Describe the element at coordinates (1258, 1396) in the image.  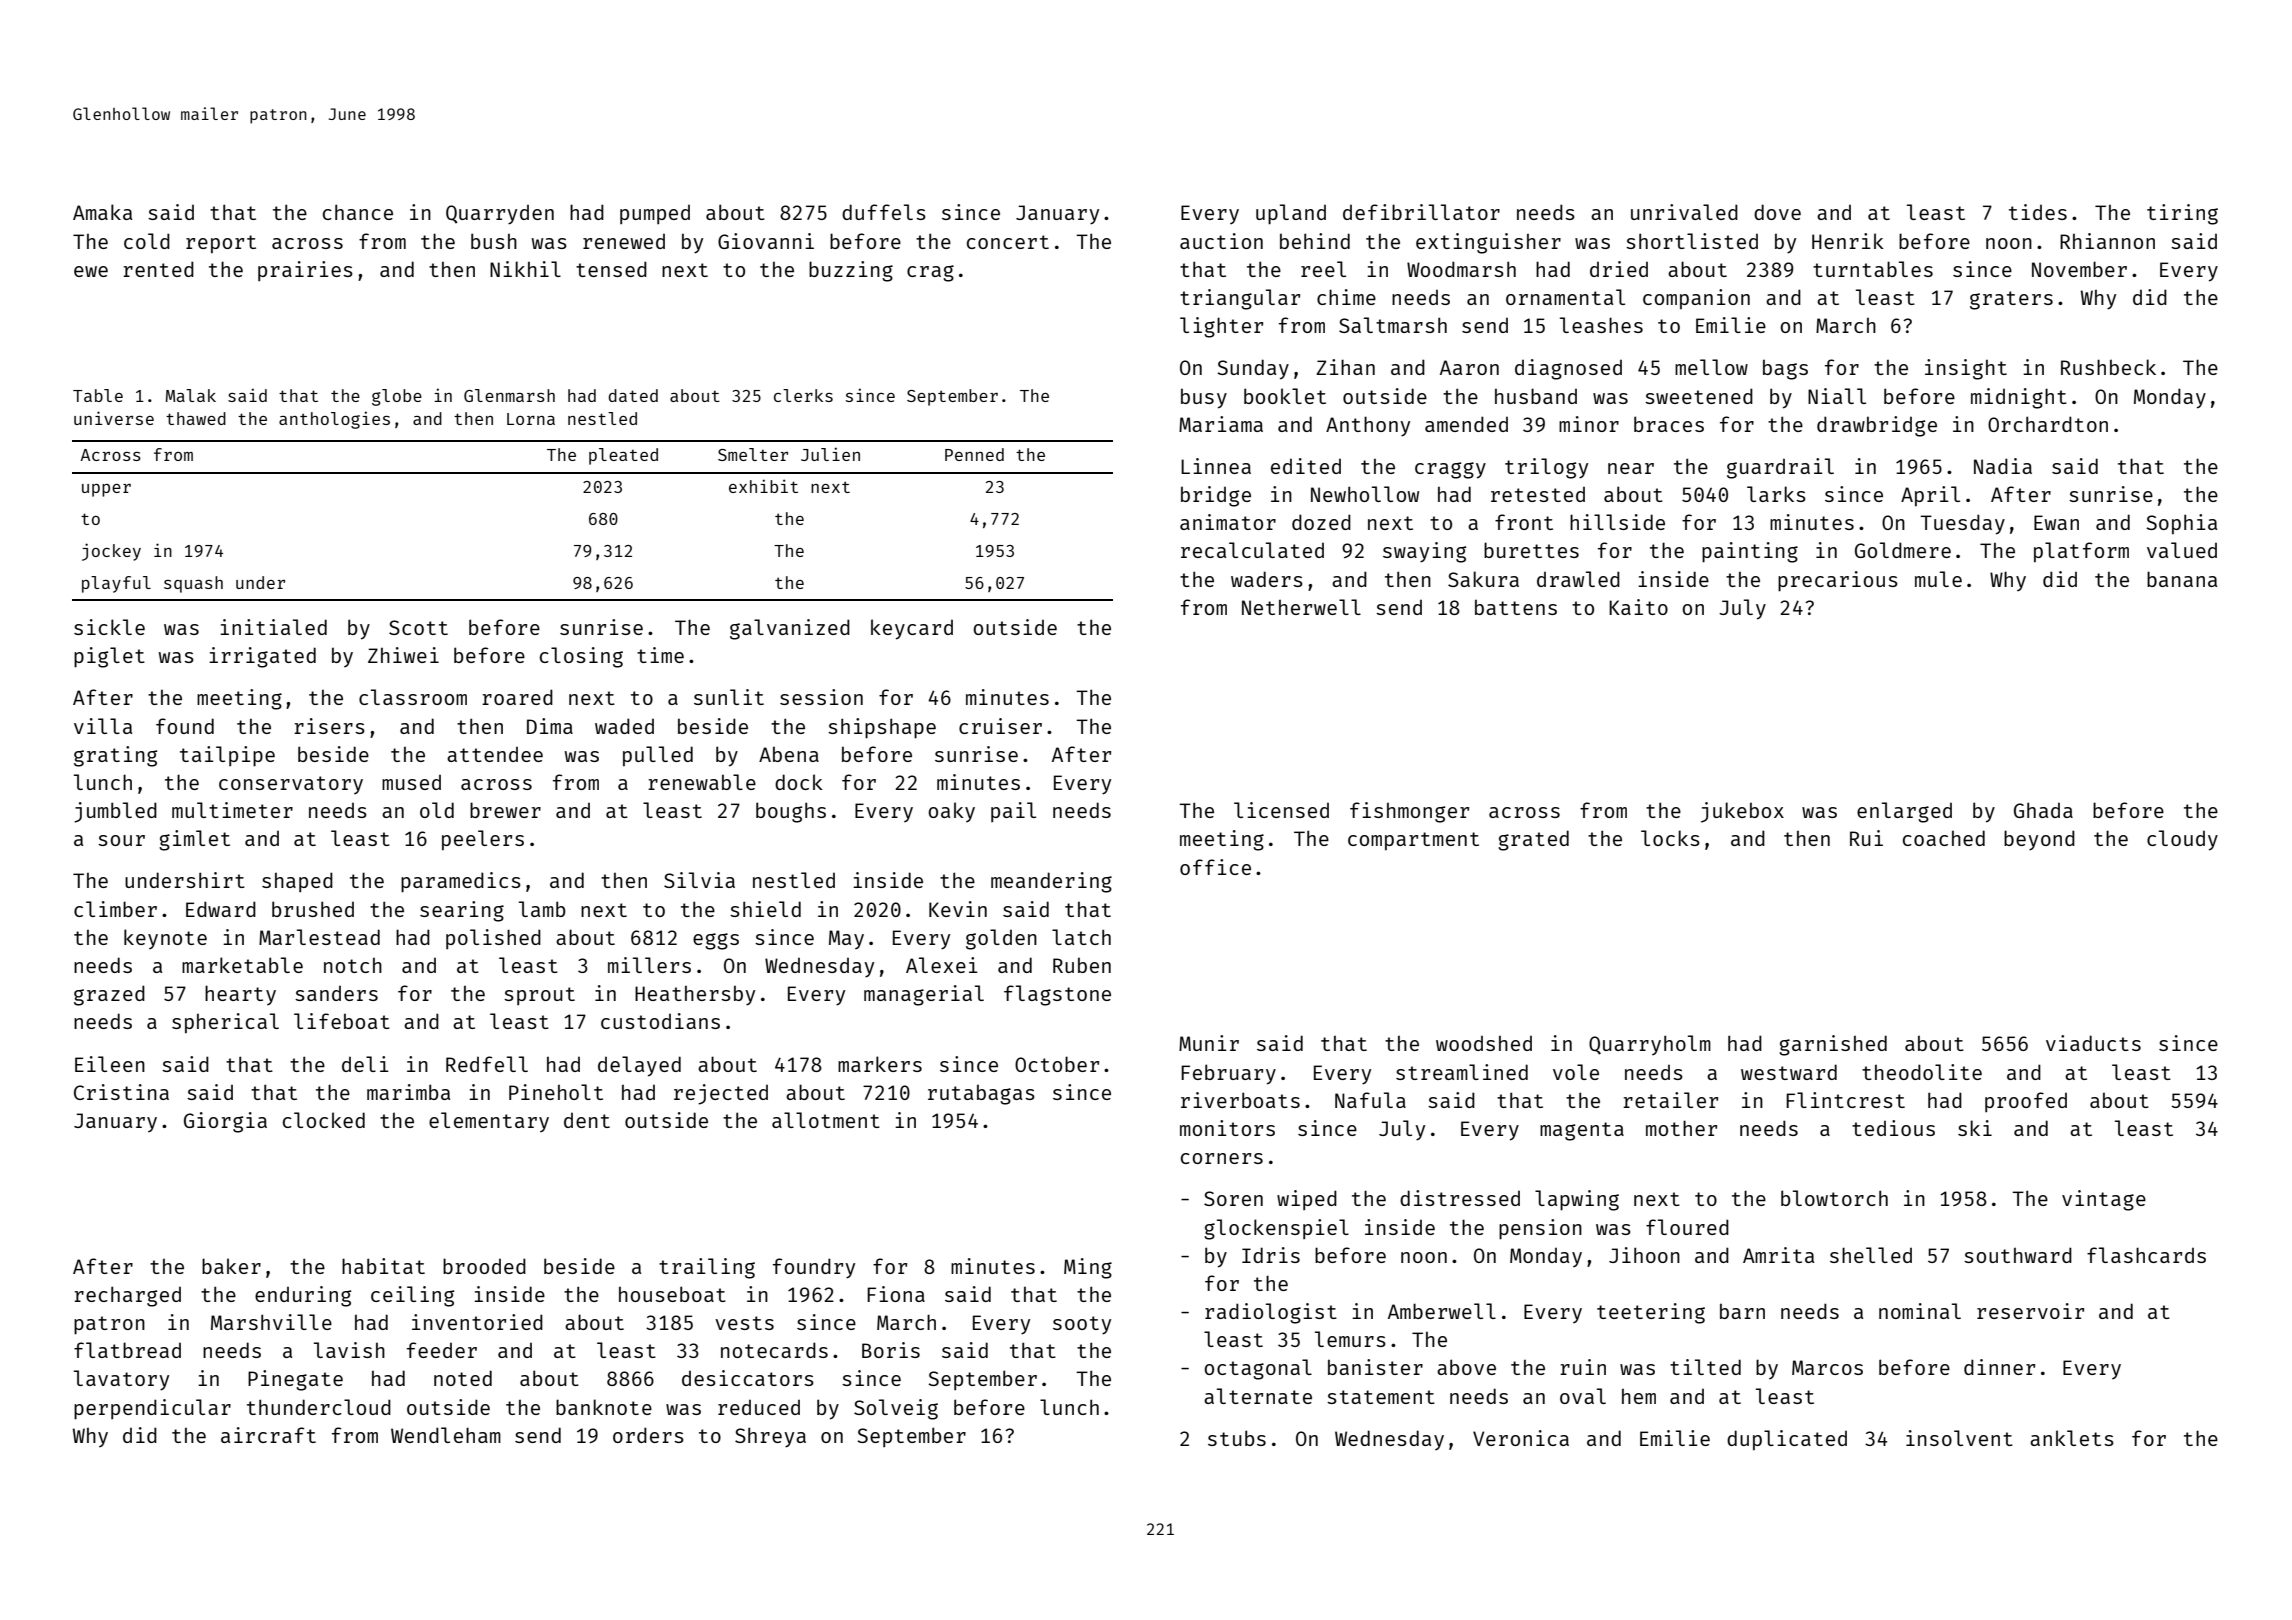
I see `alternate` at that location.
